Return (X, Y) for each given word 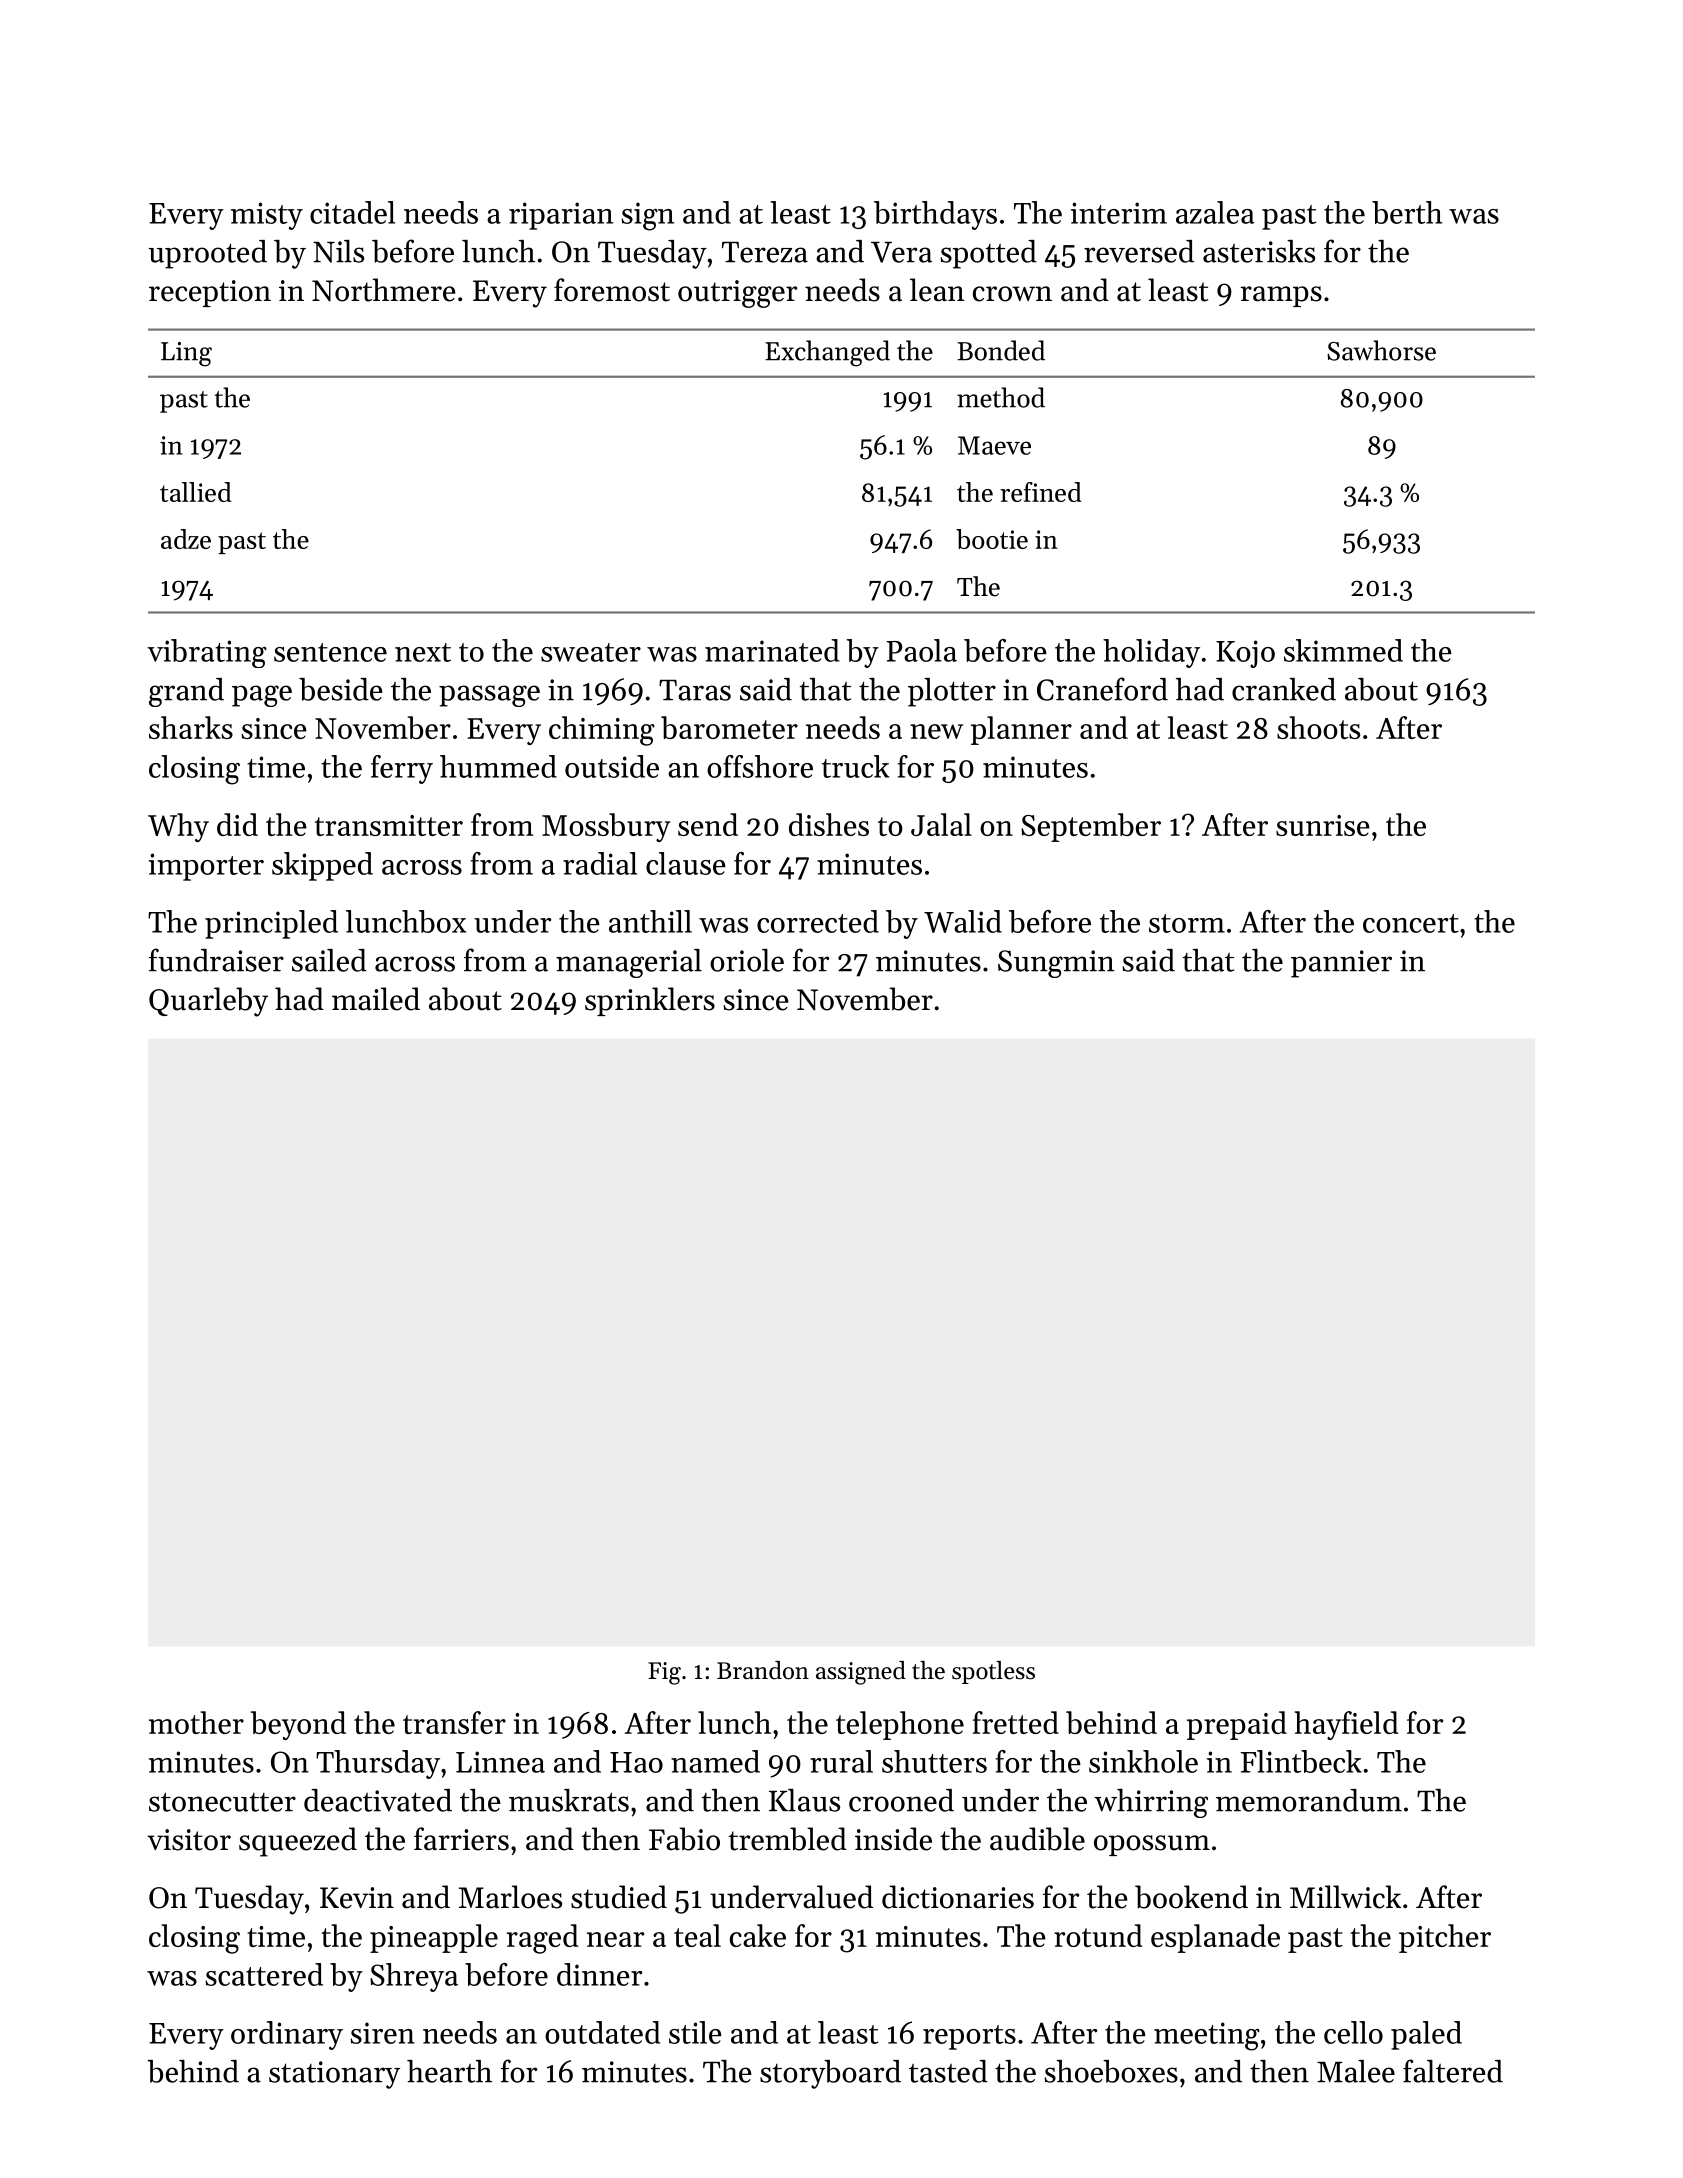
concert (1411, 923)
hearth (449, 2071)
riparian (561, 216)
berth (1407, 212)
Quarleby (208, 1002)
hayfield (1346, 1725)
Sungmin (1056, 964)
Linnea (500, 1762)
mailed (376, 999)
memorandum (1309, 1800)
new (936, 731)
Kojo (1245, 654)
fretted (1016, 1722)
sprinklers (650, 1001)
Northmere (384, 290)
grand (186, 692)
